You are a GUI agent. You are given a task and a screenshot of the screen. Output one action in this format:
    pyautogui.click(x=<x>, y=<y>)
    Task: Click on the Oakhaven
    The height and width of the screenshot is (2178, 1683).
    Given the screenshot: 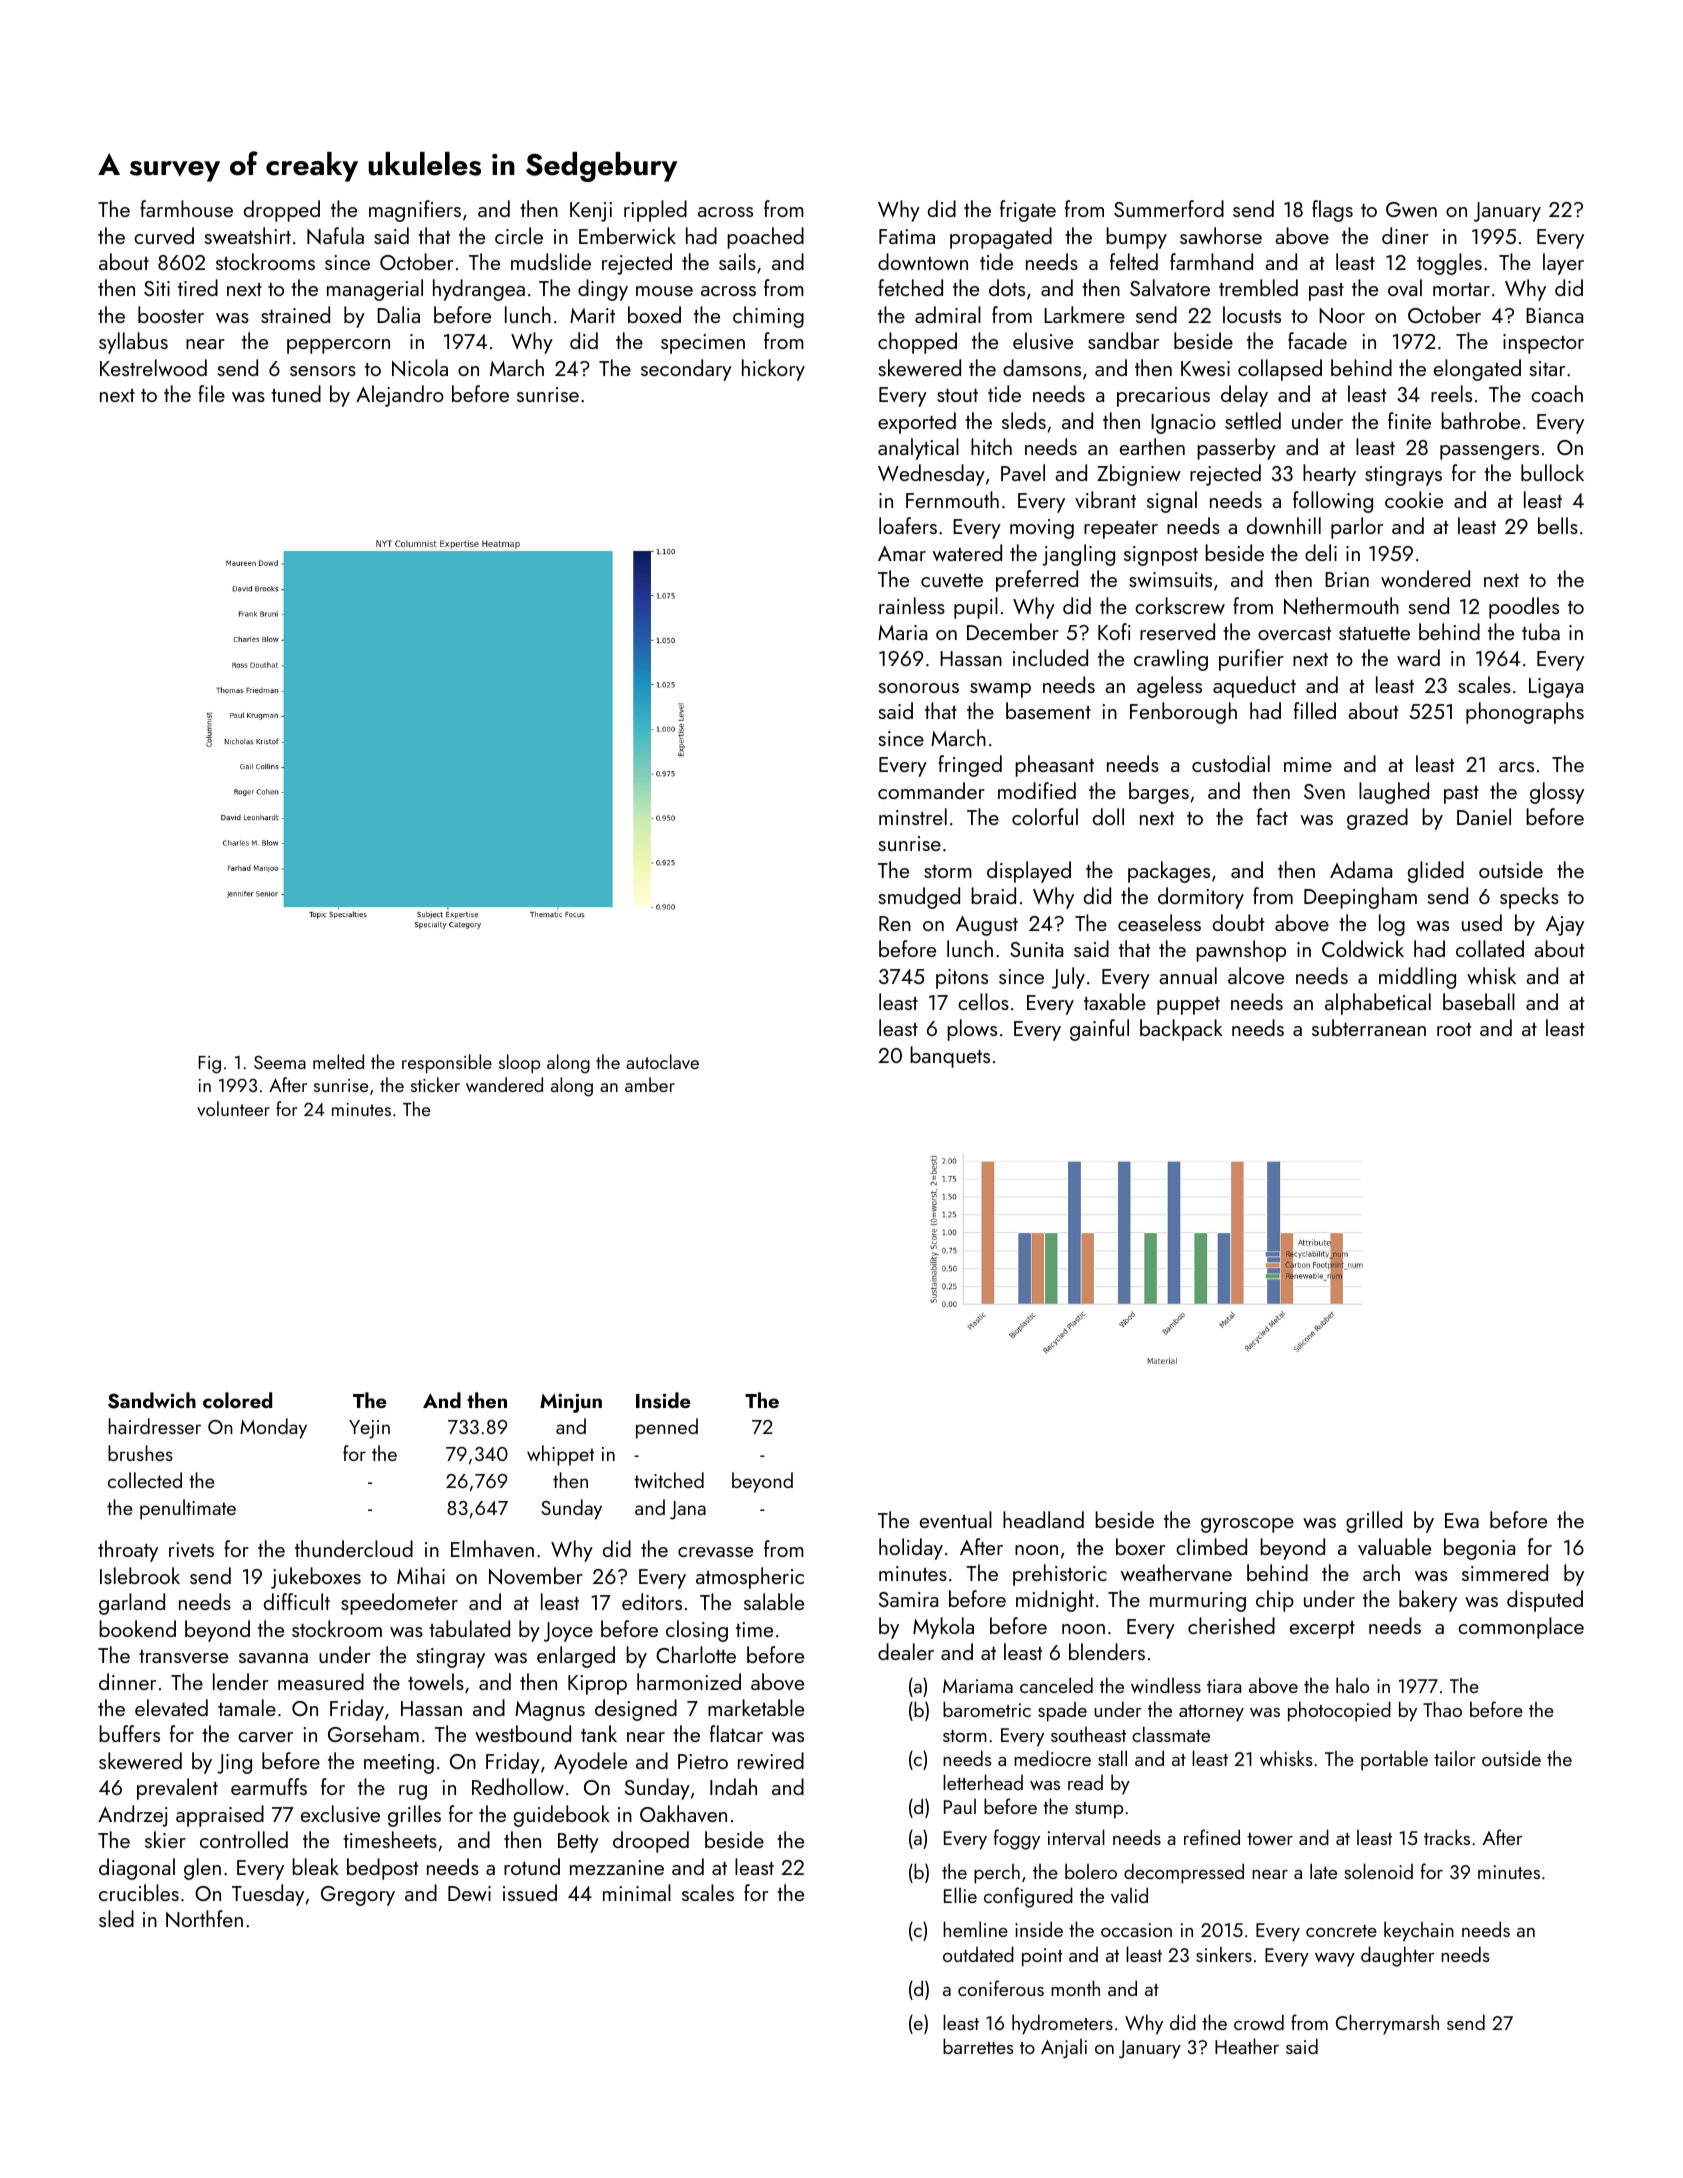 What is the action you would take?
    pyautogui.click(x=683, y=1813)
